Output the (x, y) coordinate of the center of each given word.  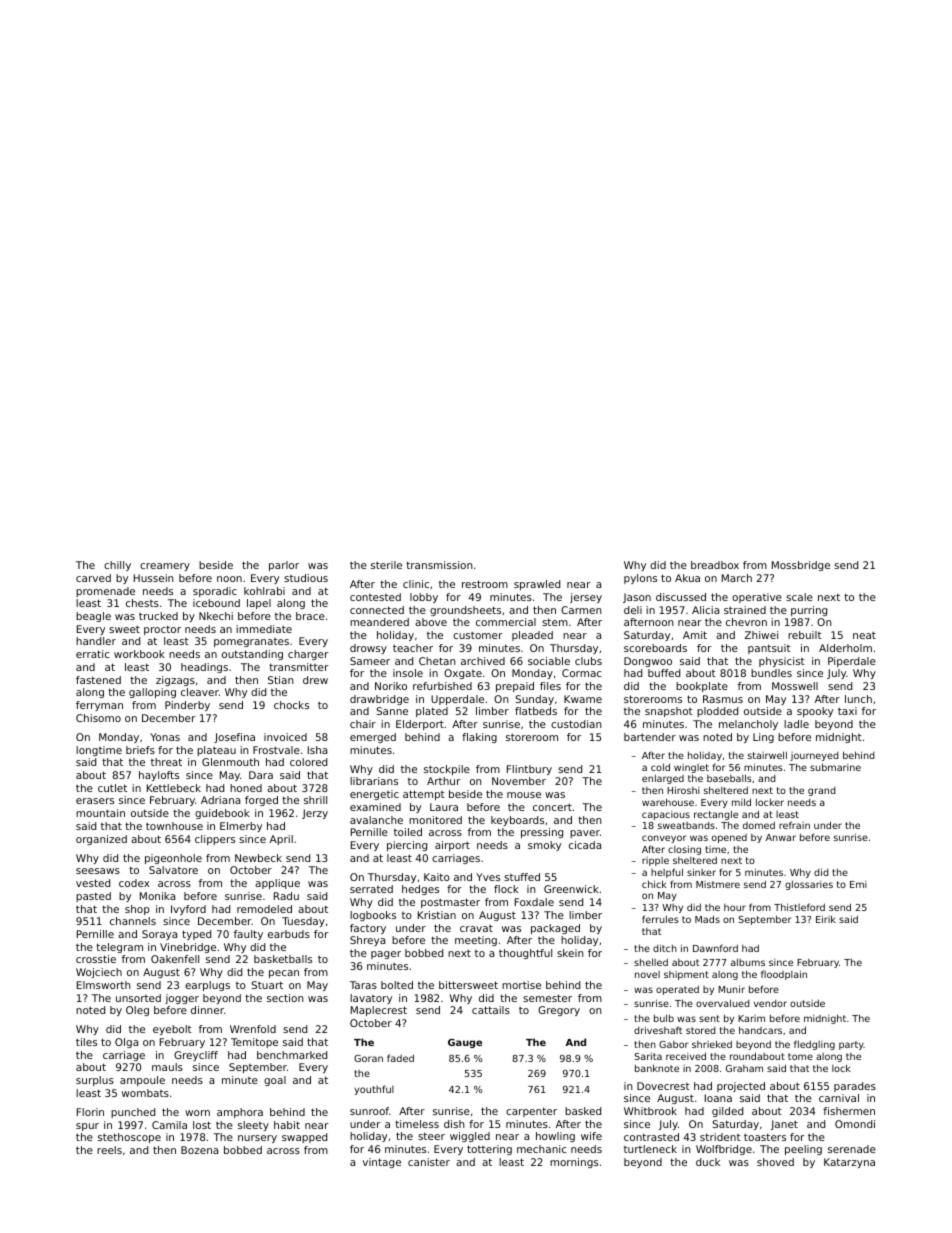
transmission (439, 565)
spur (87, 1127)
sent (709, 1018)
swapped (304, 1138)
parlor (284, 566)
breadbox (715, 565)
